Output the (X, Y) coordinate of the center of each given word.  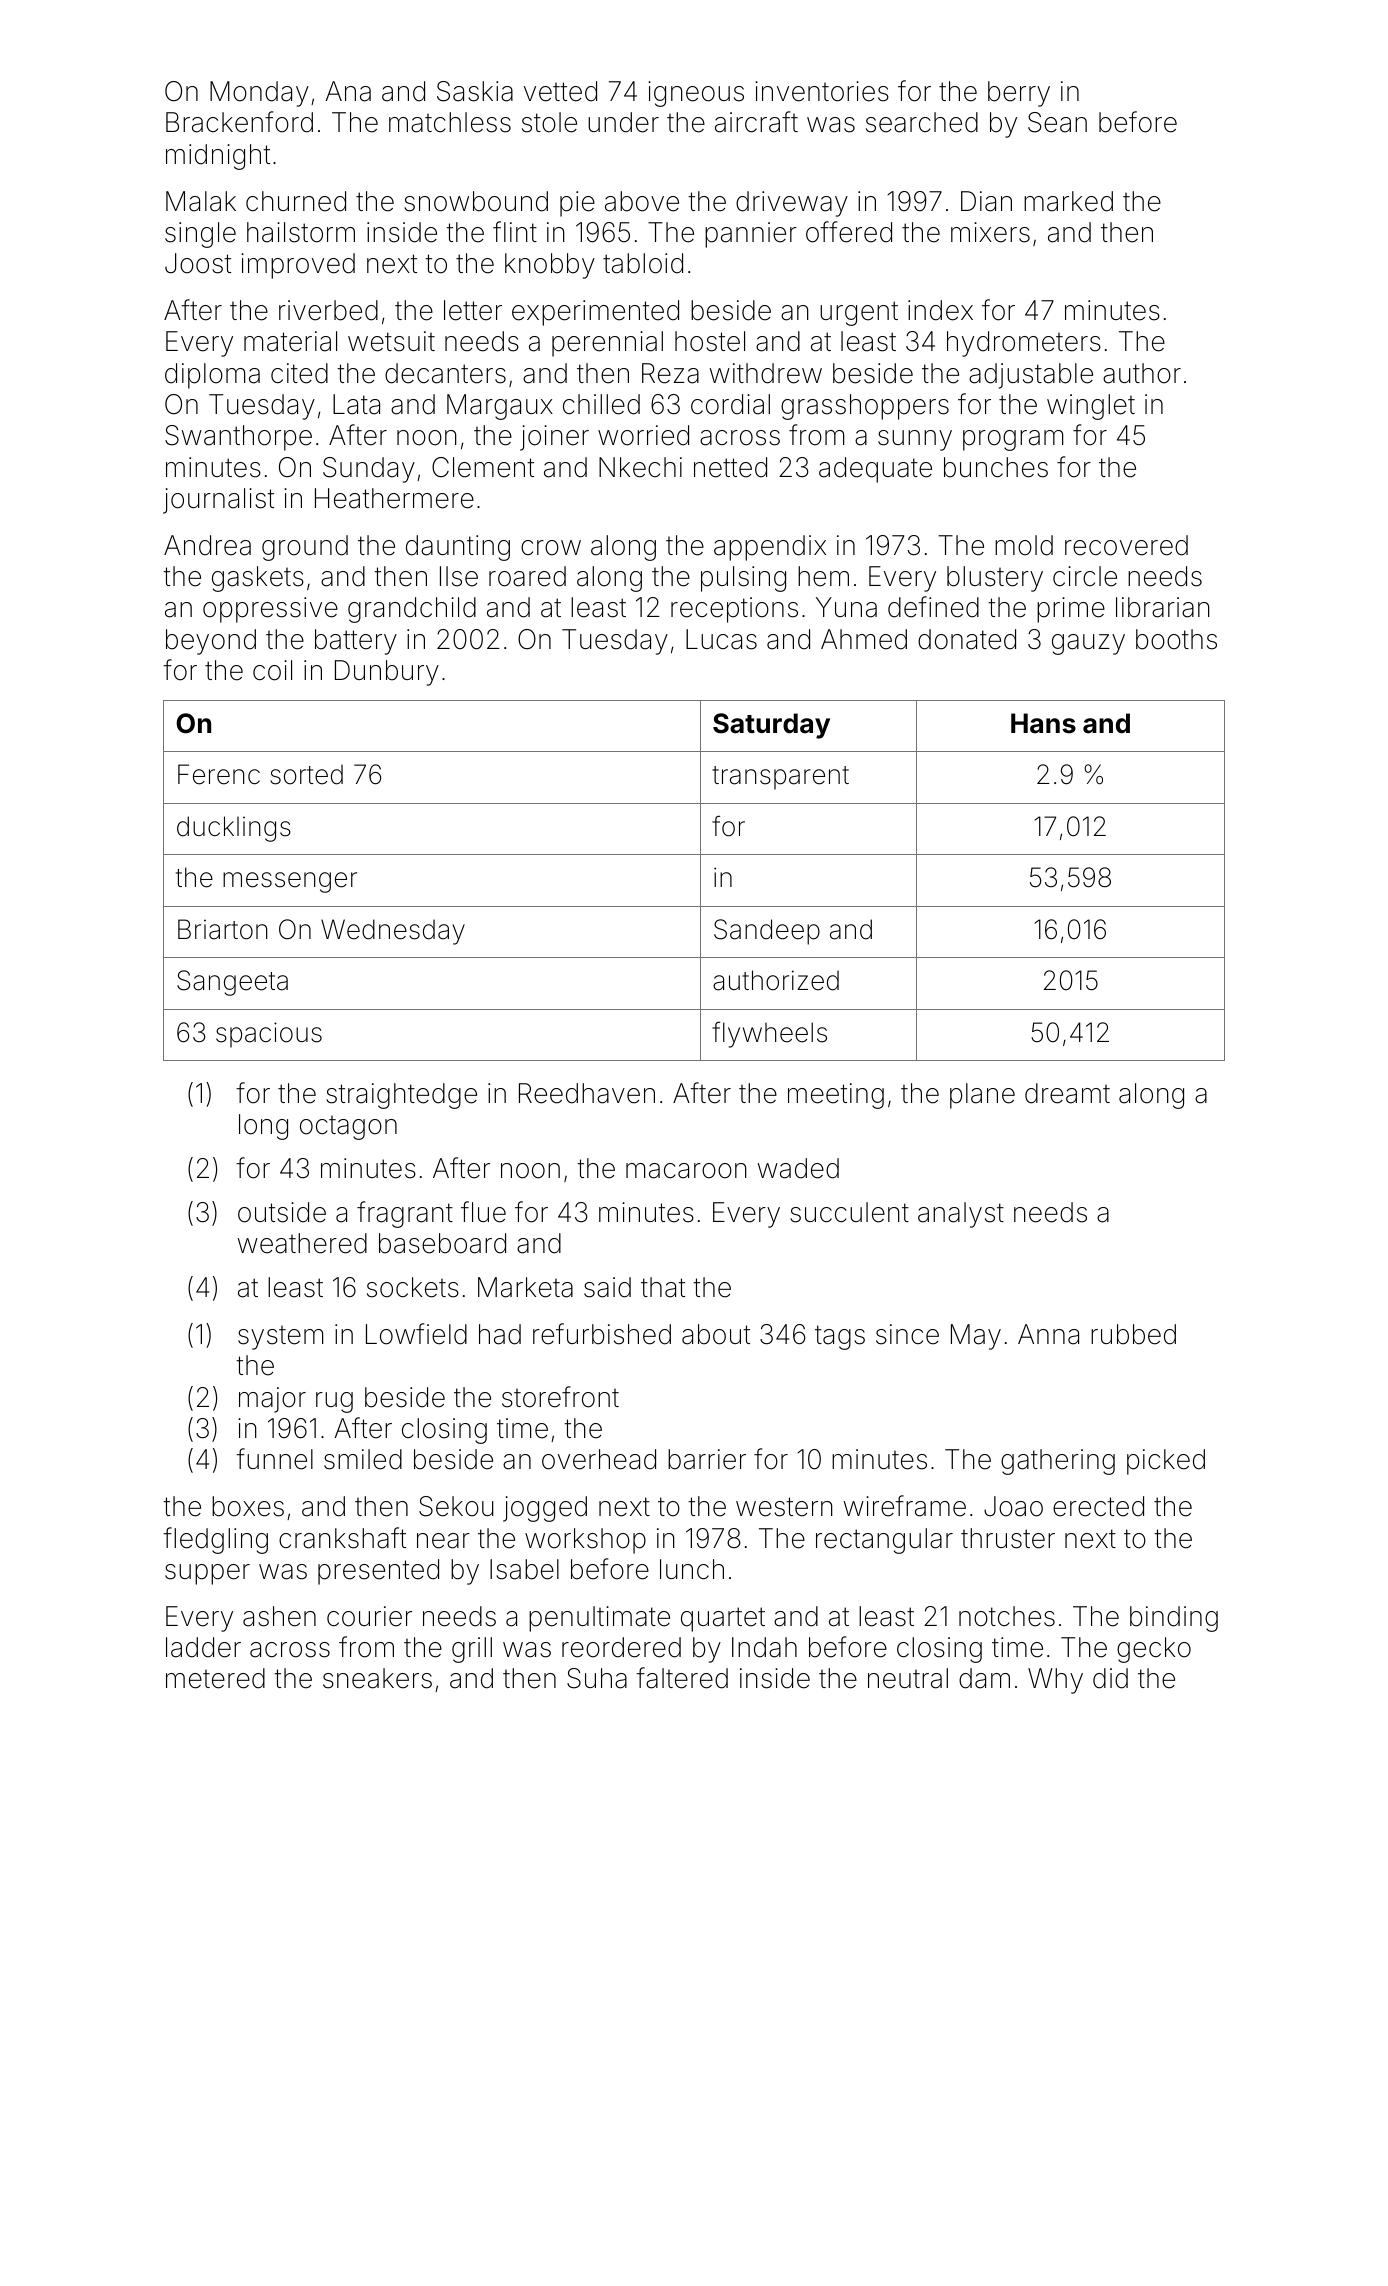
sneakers (377, 1678)
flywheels (769, 1034)
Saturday (771, 726)
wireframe (905, 1506)
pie (577, 204)
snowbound (476, 201)
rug (334, 1402)
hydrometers (1024, 344)
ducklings (234, 829)
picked (1166, 1462)
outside (282, 1212)
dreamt (1067, 1093)
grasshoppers (865, 407)
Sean (1057, 122)
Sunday (369, 470)
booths (1176, 639)
